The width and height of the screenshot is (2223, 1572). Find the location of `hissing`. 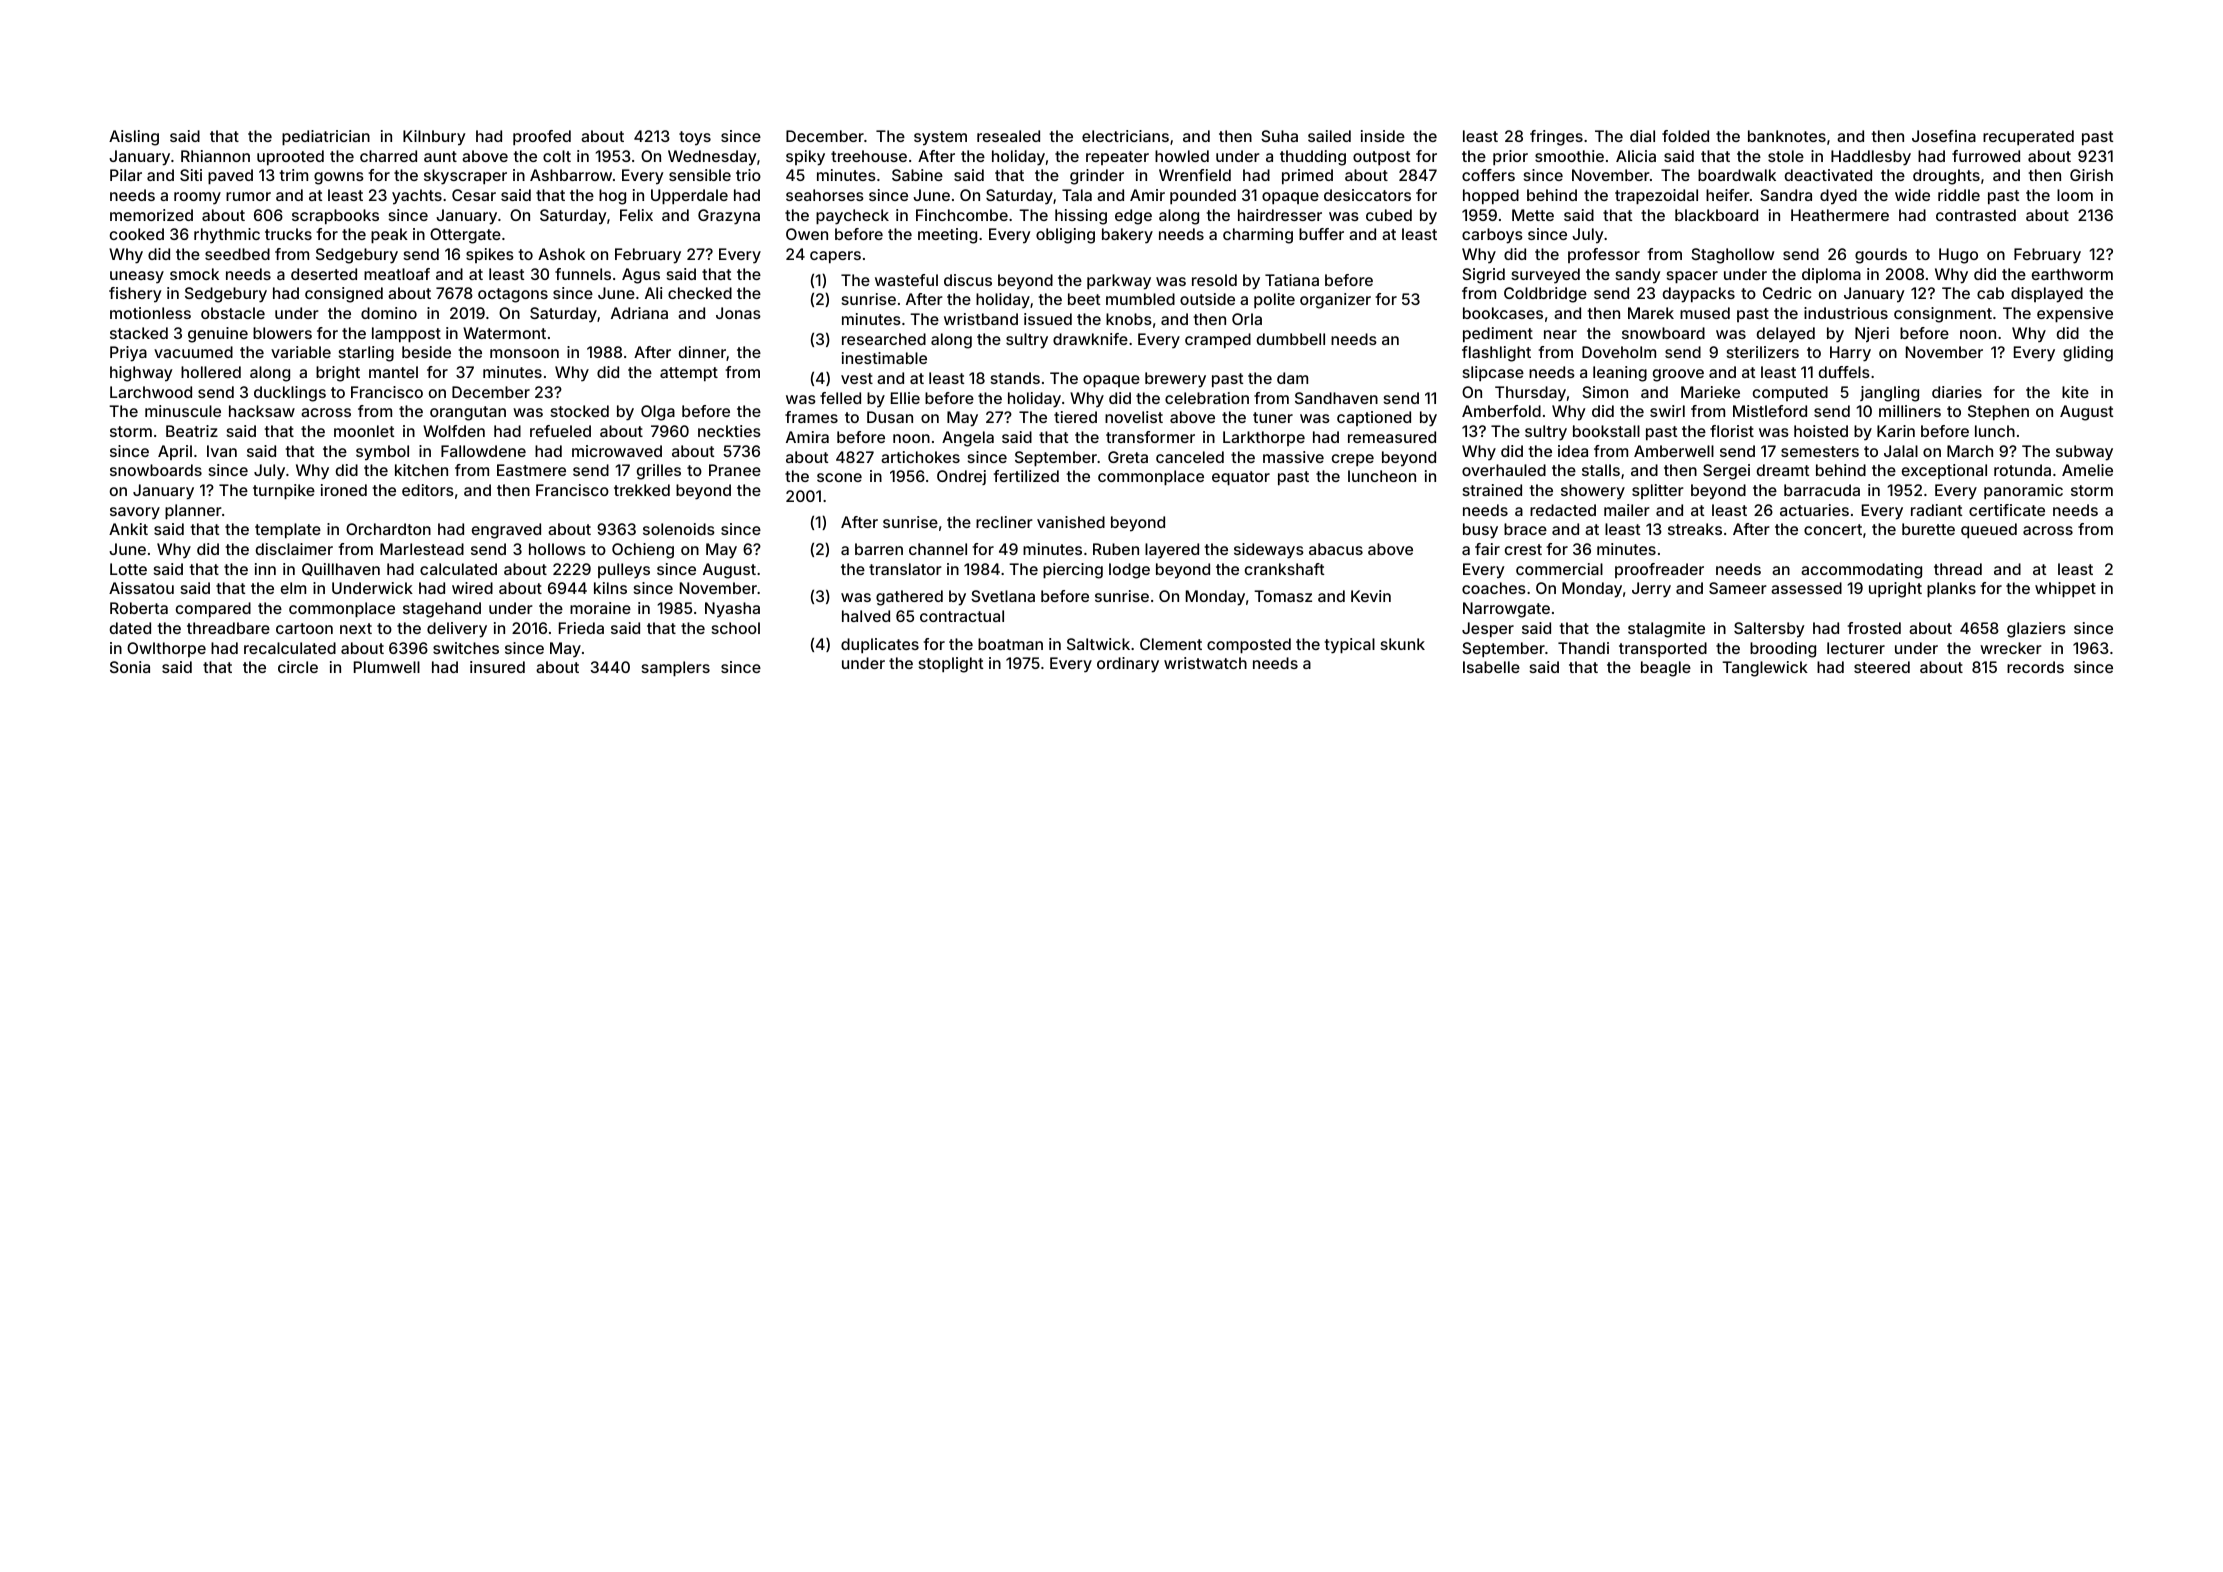

hissing is located at coordinates (1081, 217).
